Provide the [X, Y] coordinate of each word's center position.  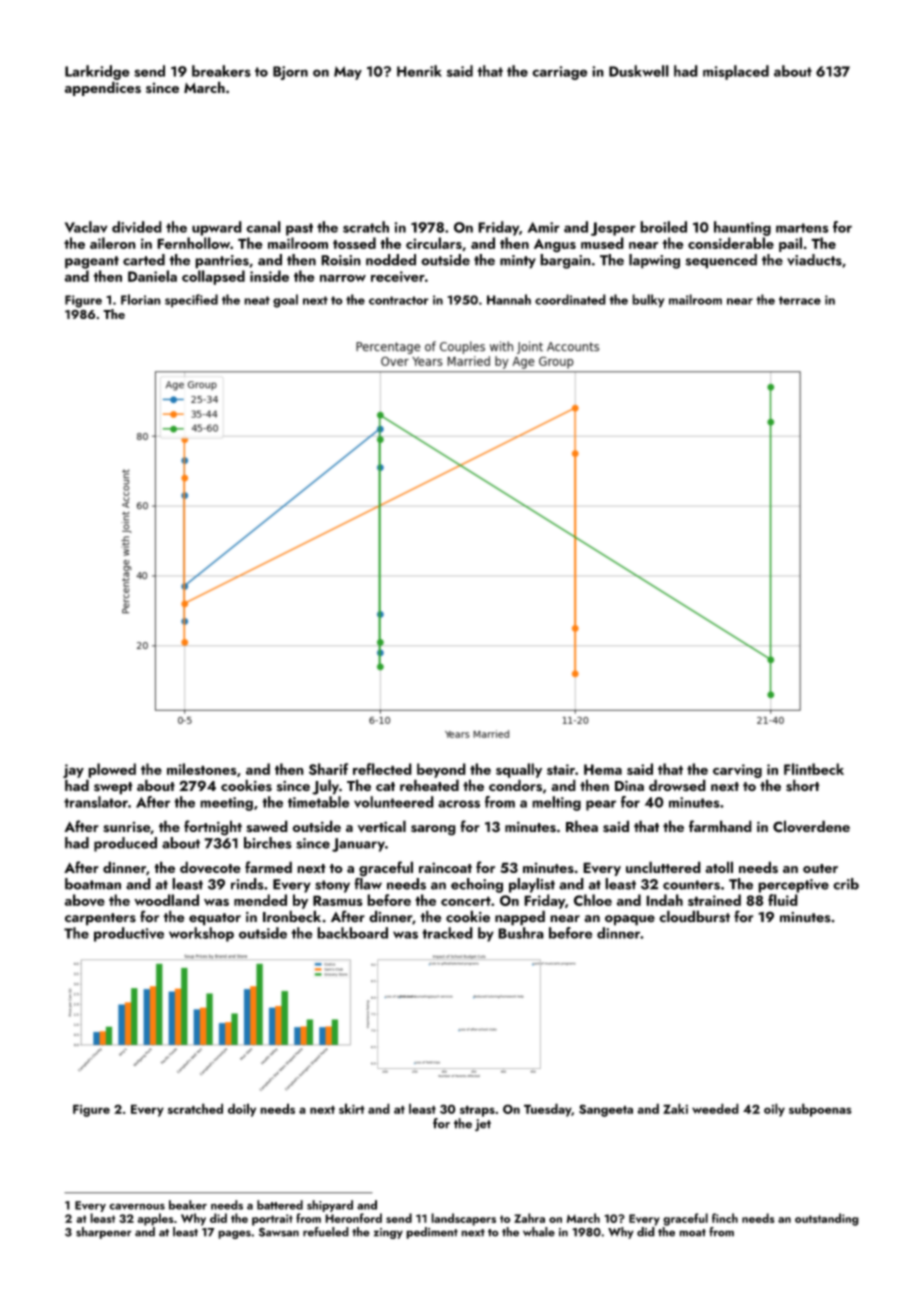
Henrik [419, 71]
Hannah [509, 299]
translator [96, 802]
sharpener [104, 1233]
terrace [800, 300]
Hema [603, 769]
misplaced [736, 72]
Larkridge [97, 72]
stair [561, 769]
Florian [141, 299]
